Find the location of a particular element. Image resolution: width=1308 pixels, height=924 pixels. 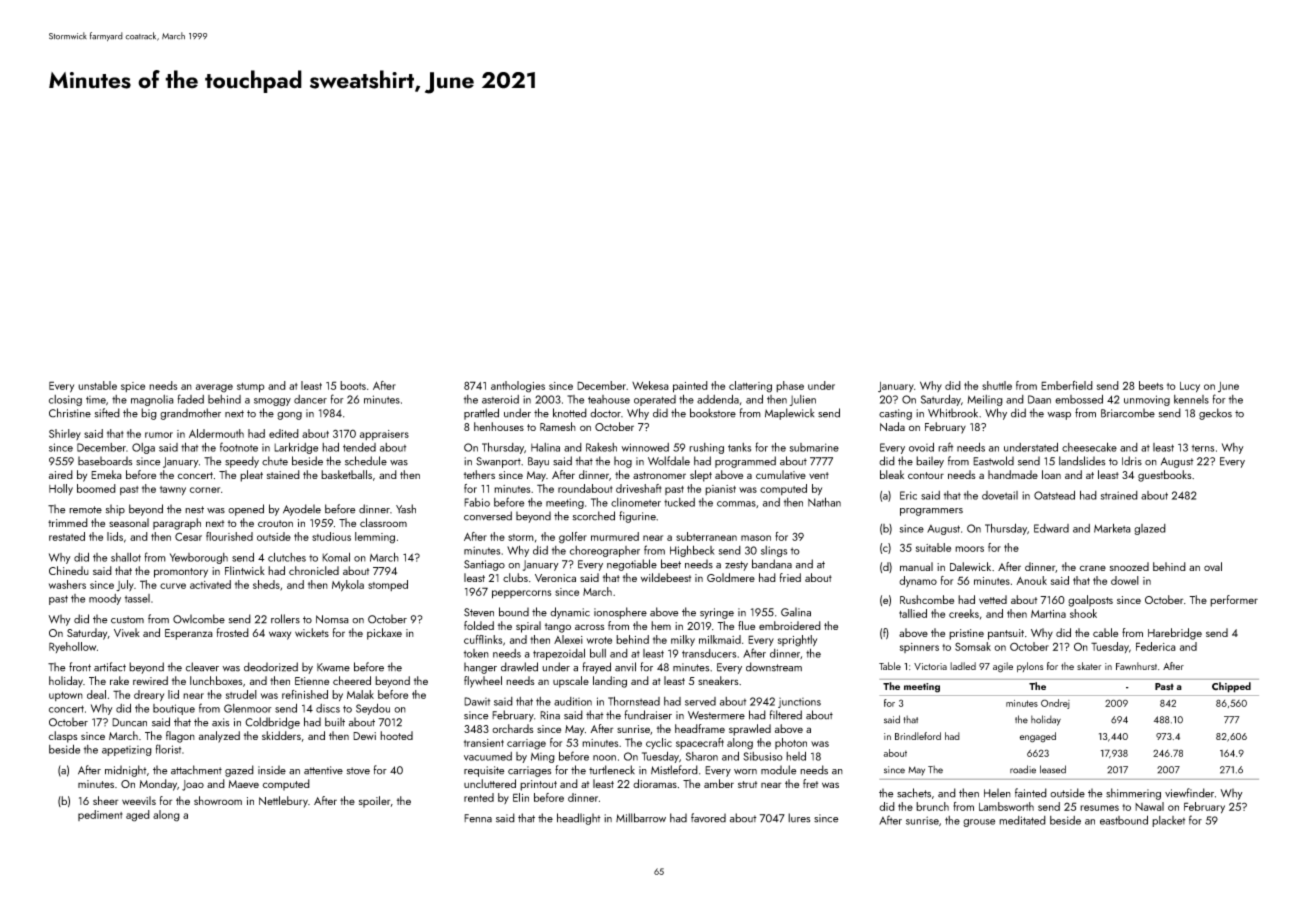

crouton is located at coordinates (275, 523).
